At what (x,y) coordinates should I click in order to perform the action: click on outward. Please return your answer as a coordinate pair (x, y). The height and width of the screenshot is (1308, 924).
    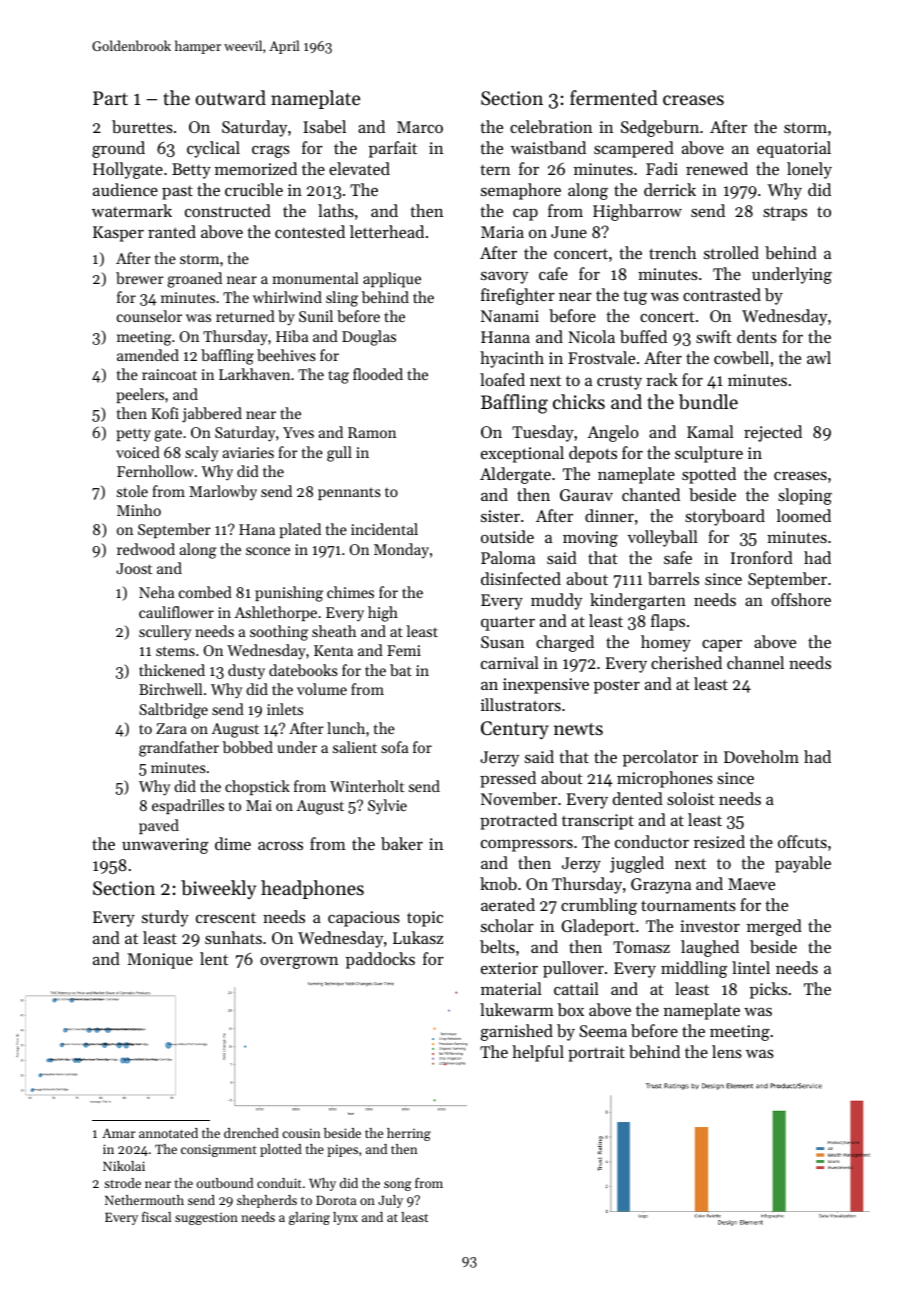
    Looking at the image, I should click on (231, 97).
